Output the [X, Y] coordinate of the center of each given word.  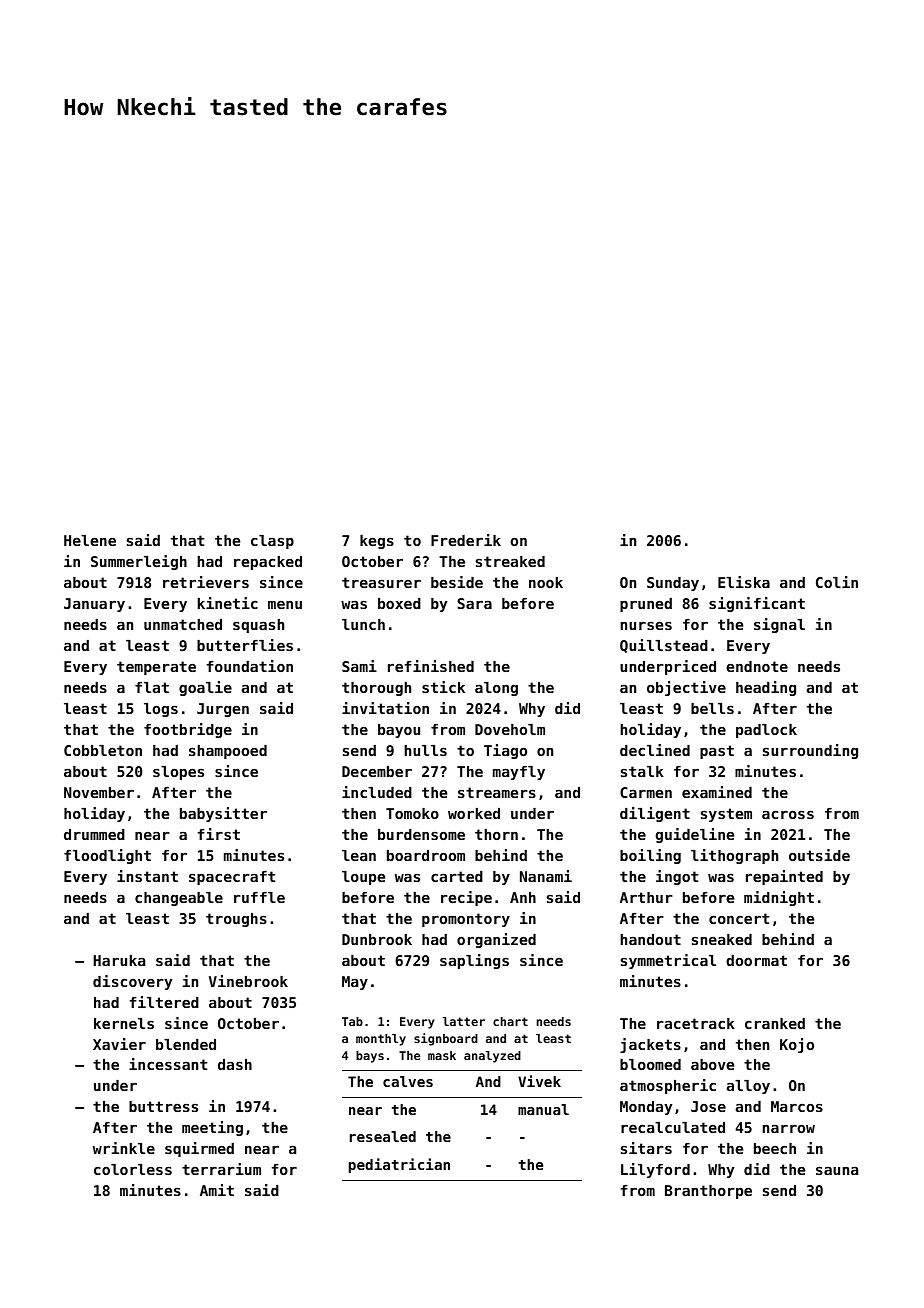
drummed [94, 834]
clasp [272, 542]
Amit [217, 1190]
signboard [446, 1039]
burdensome [421, 834]
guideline [694, 835]
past [717, 752]
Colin [837, 582]
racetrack [696, 1023]
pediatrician [399, 1165]
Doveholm [510, 729]
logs [161, 710]
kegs [377, 542]
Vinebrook [248, 981]
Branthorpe [708, 1192]
